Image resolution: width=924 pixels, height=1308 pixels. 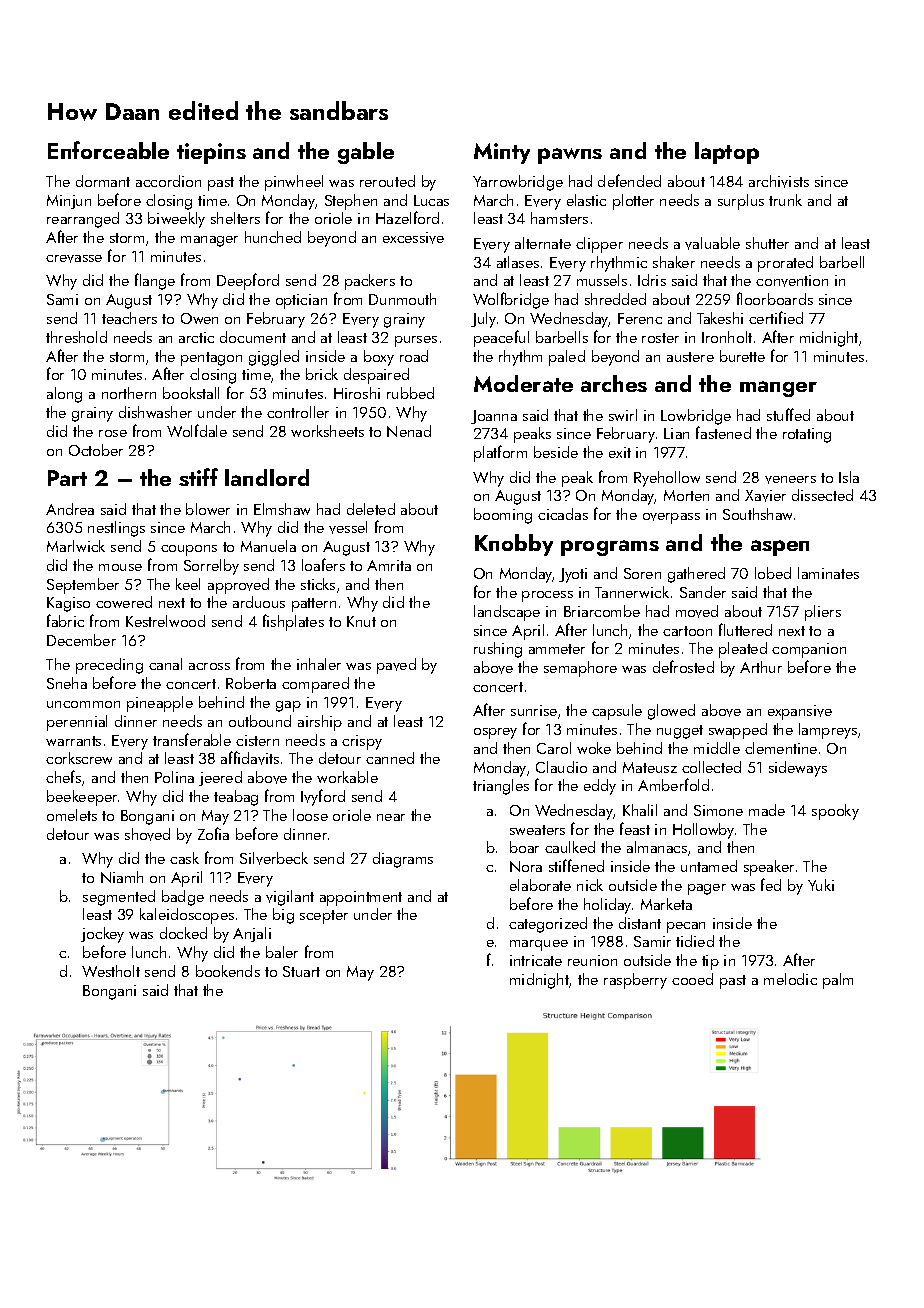 I want to click on docked, so click(x=183, y=933).
